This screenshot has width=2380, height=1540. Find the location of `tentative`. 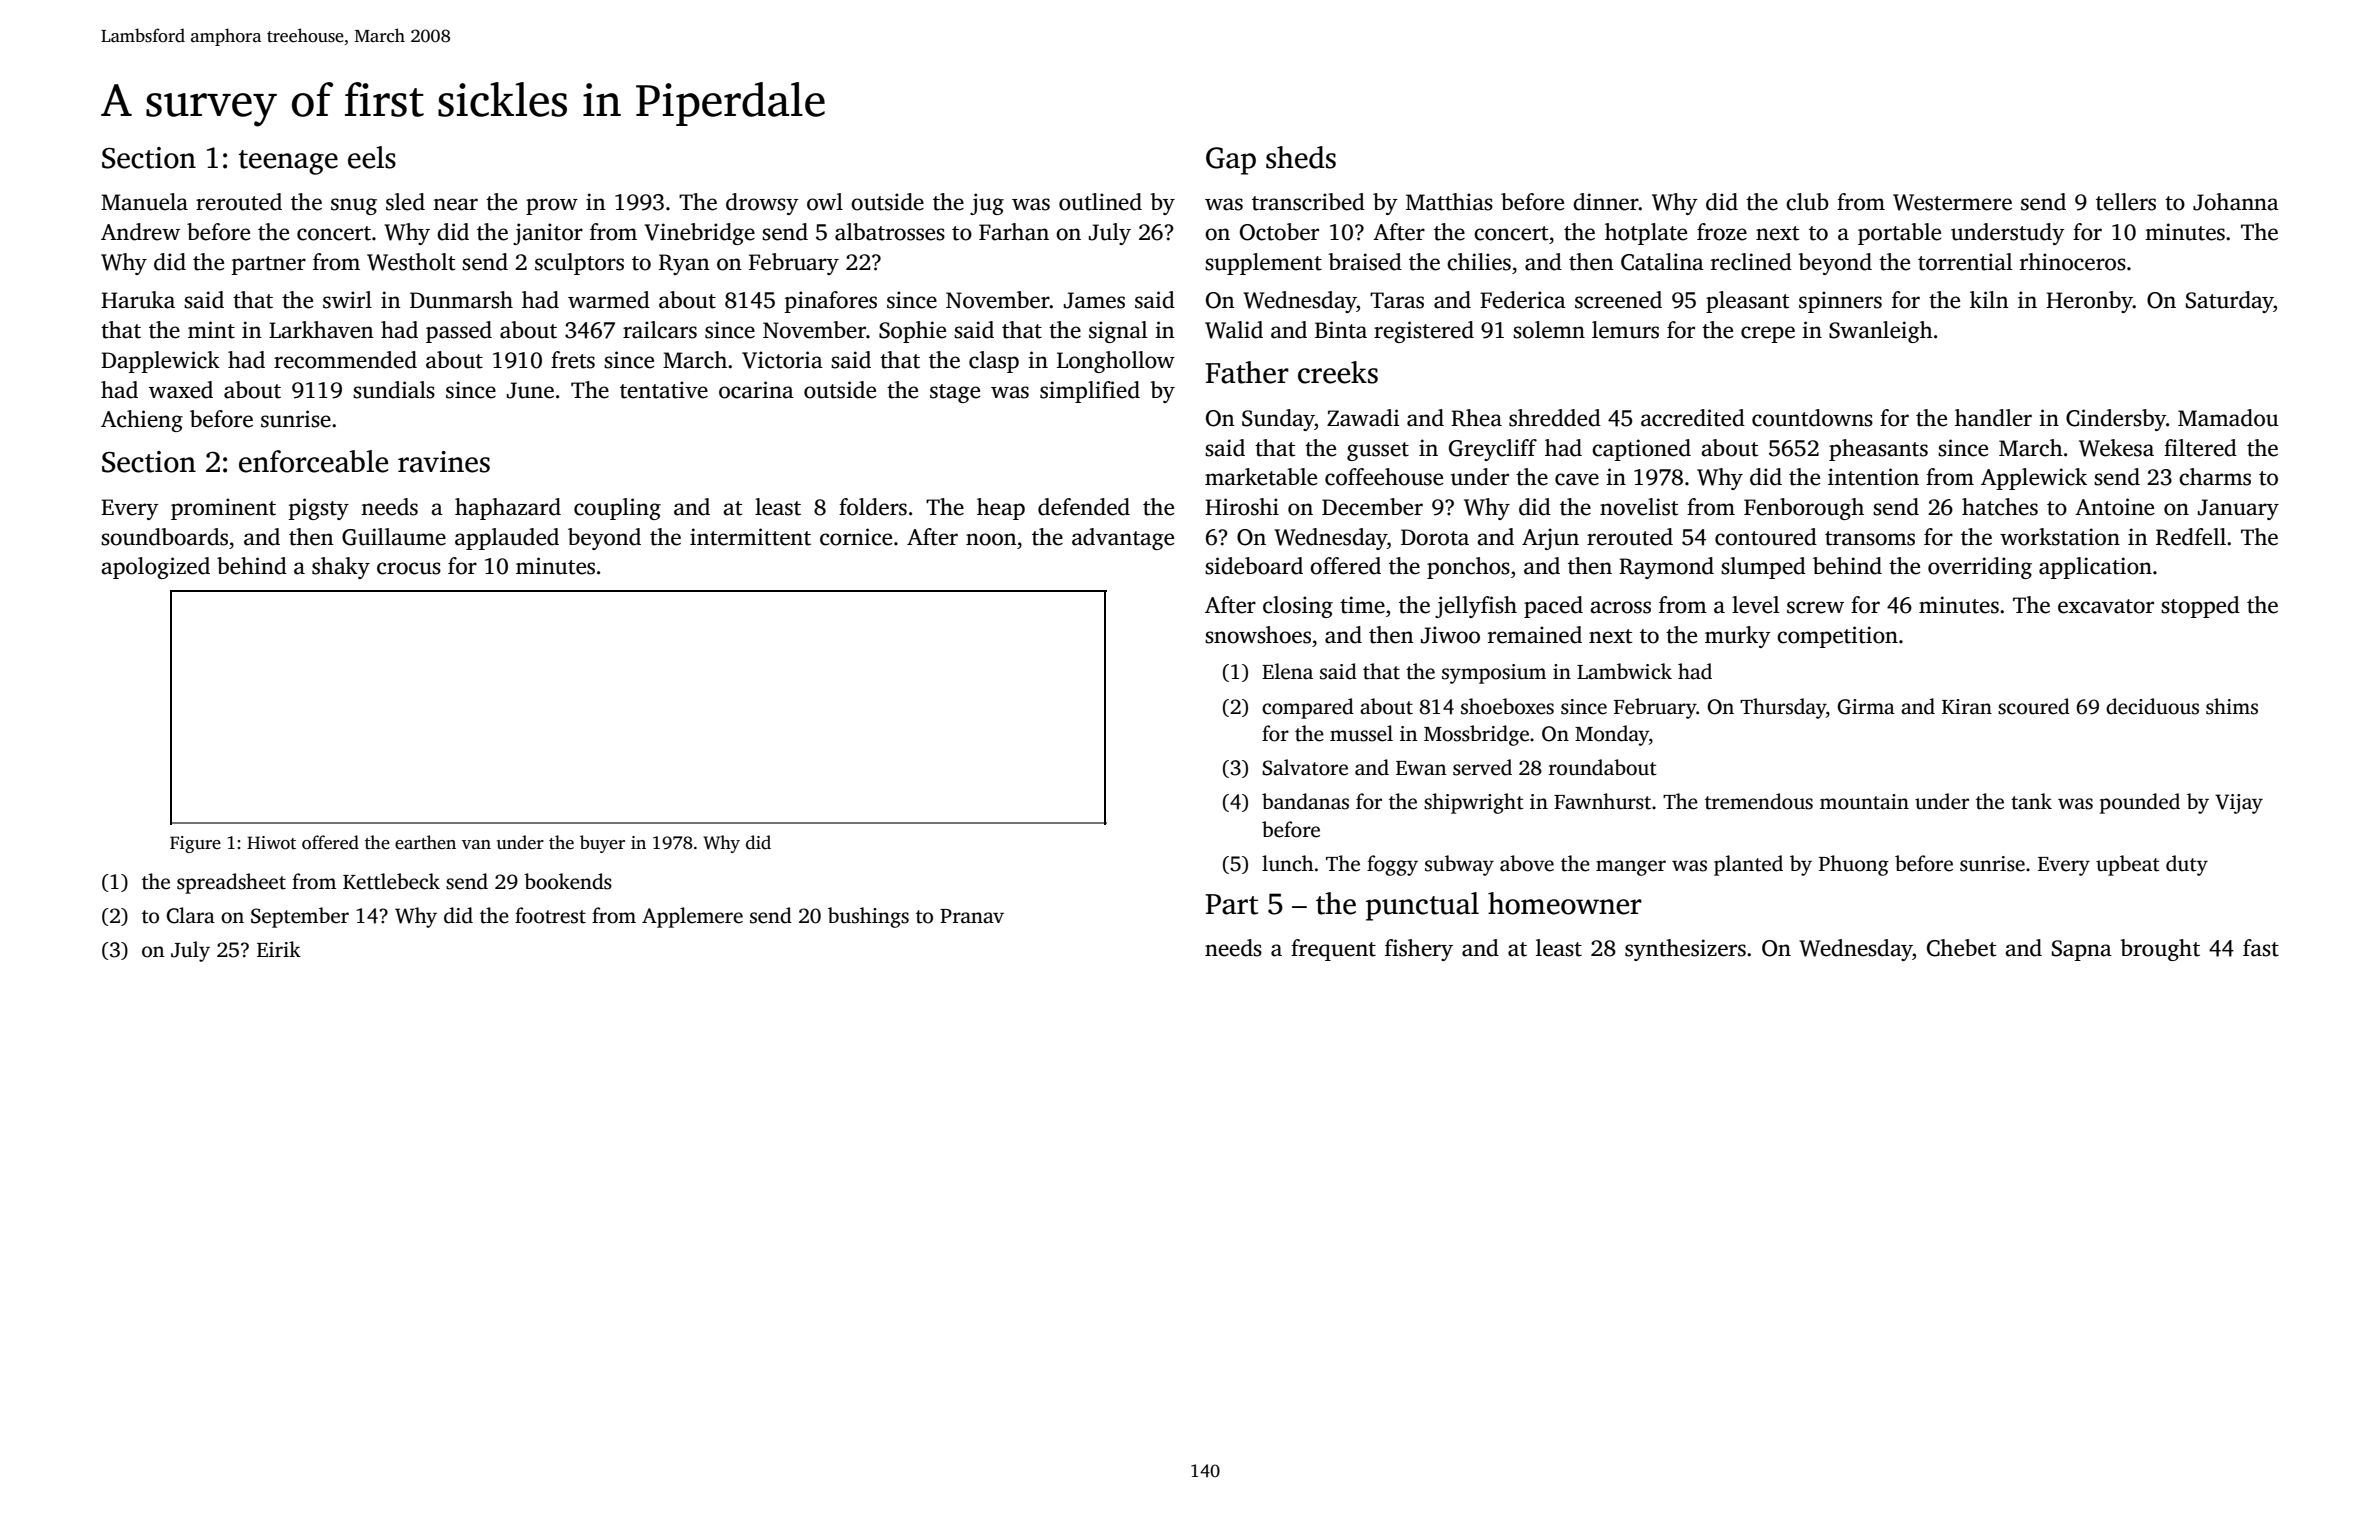

tentative is located at coordinates (664, 390).
